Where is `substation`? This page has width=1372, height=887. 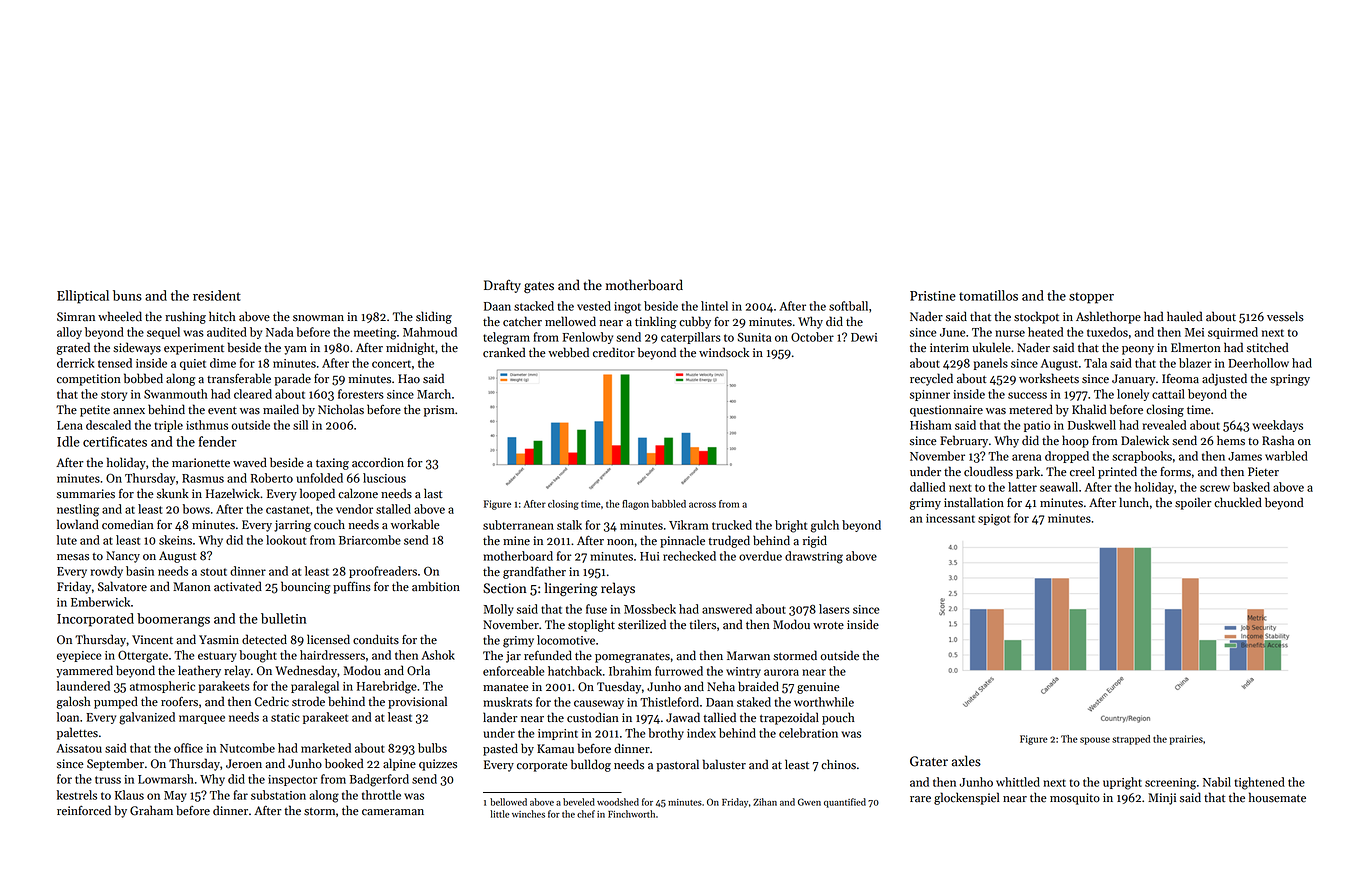
substation is located at coordinates (278, 795).
